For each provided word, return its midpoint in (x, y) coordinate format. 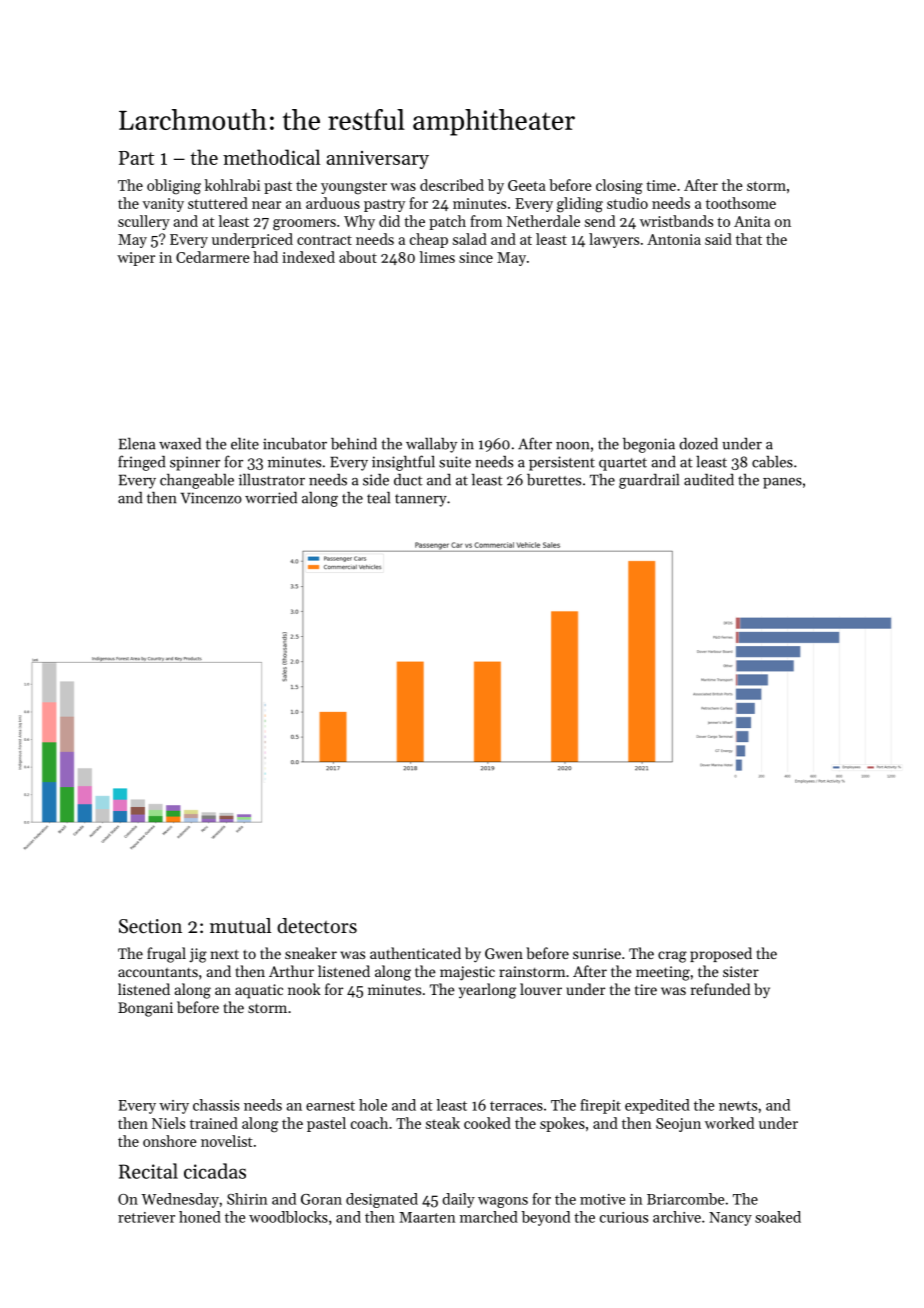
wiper (136, 259)
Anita (752, 221)
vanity (163, 205)
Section (150, 926)
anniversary (377, 160)
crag (672, 957)
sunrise (597, 953)
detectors (317, 926)
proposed (721, 954)
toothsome (741, 203)
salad (470, 239)
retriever (146, 1217)
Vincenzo (211, 498)
